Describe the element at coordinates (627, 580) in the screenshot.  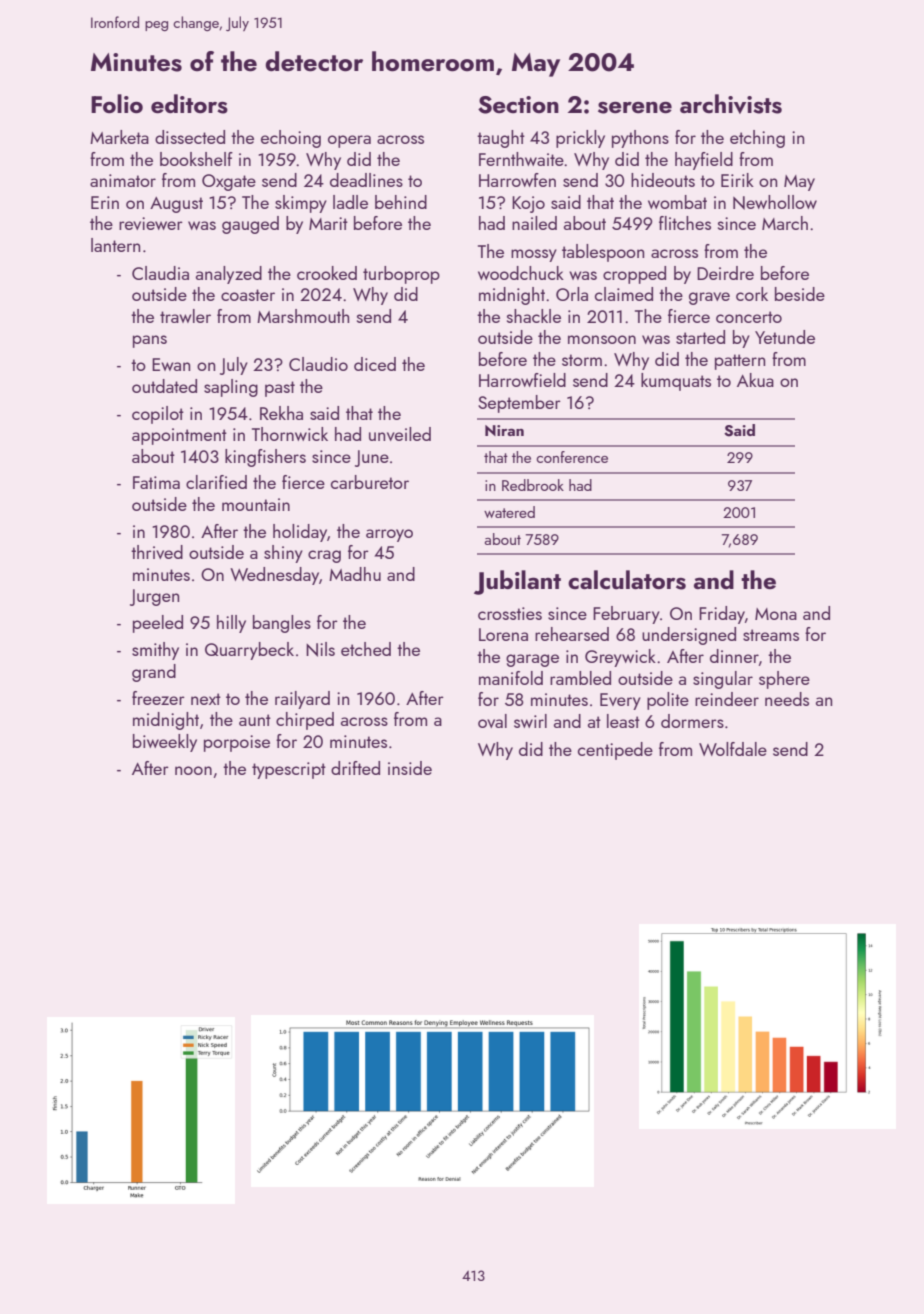
I see `calculators` at that location.
